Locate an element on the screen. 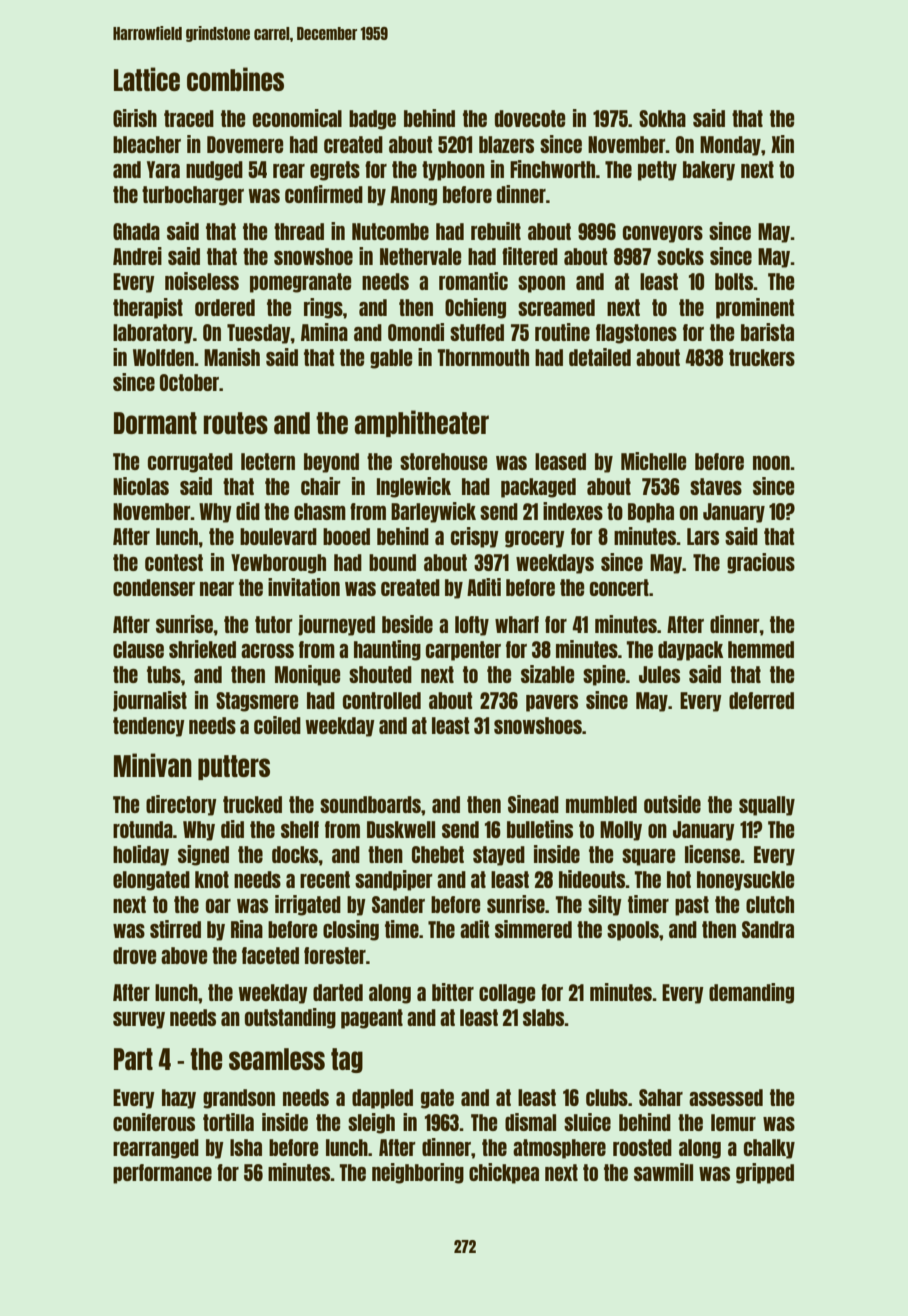  coniferous is located at coordinates (154, 1122).
